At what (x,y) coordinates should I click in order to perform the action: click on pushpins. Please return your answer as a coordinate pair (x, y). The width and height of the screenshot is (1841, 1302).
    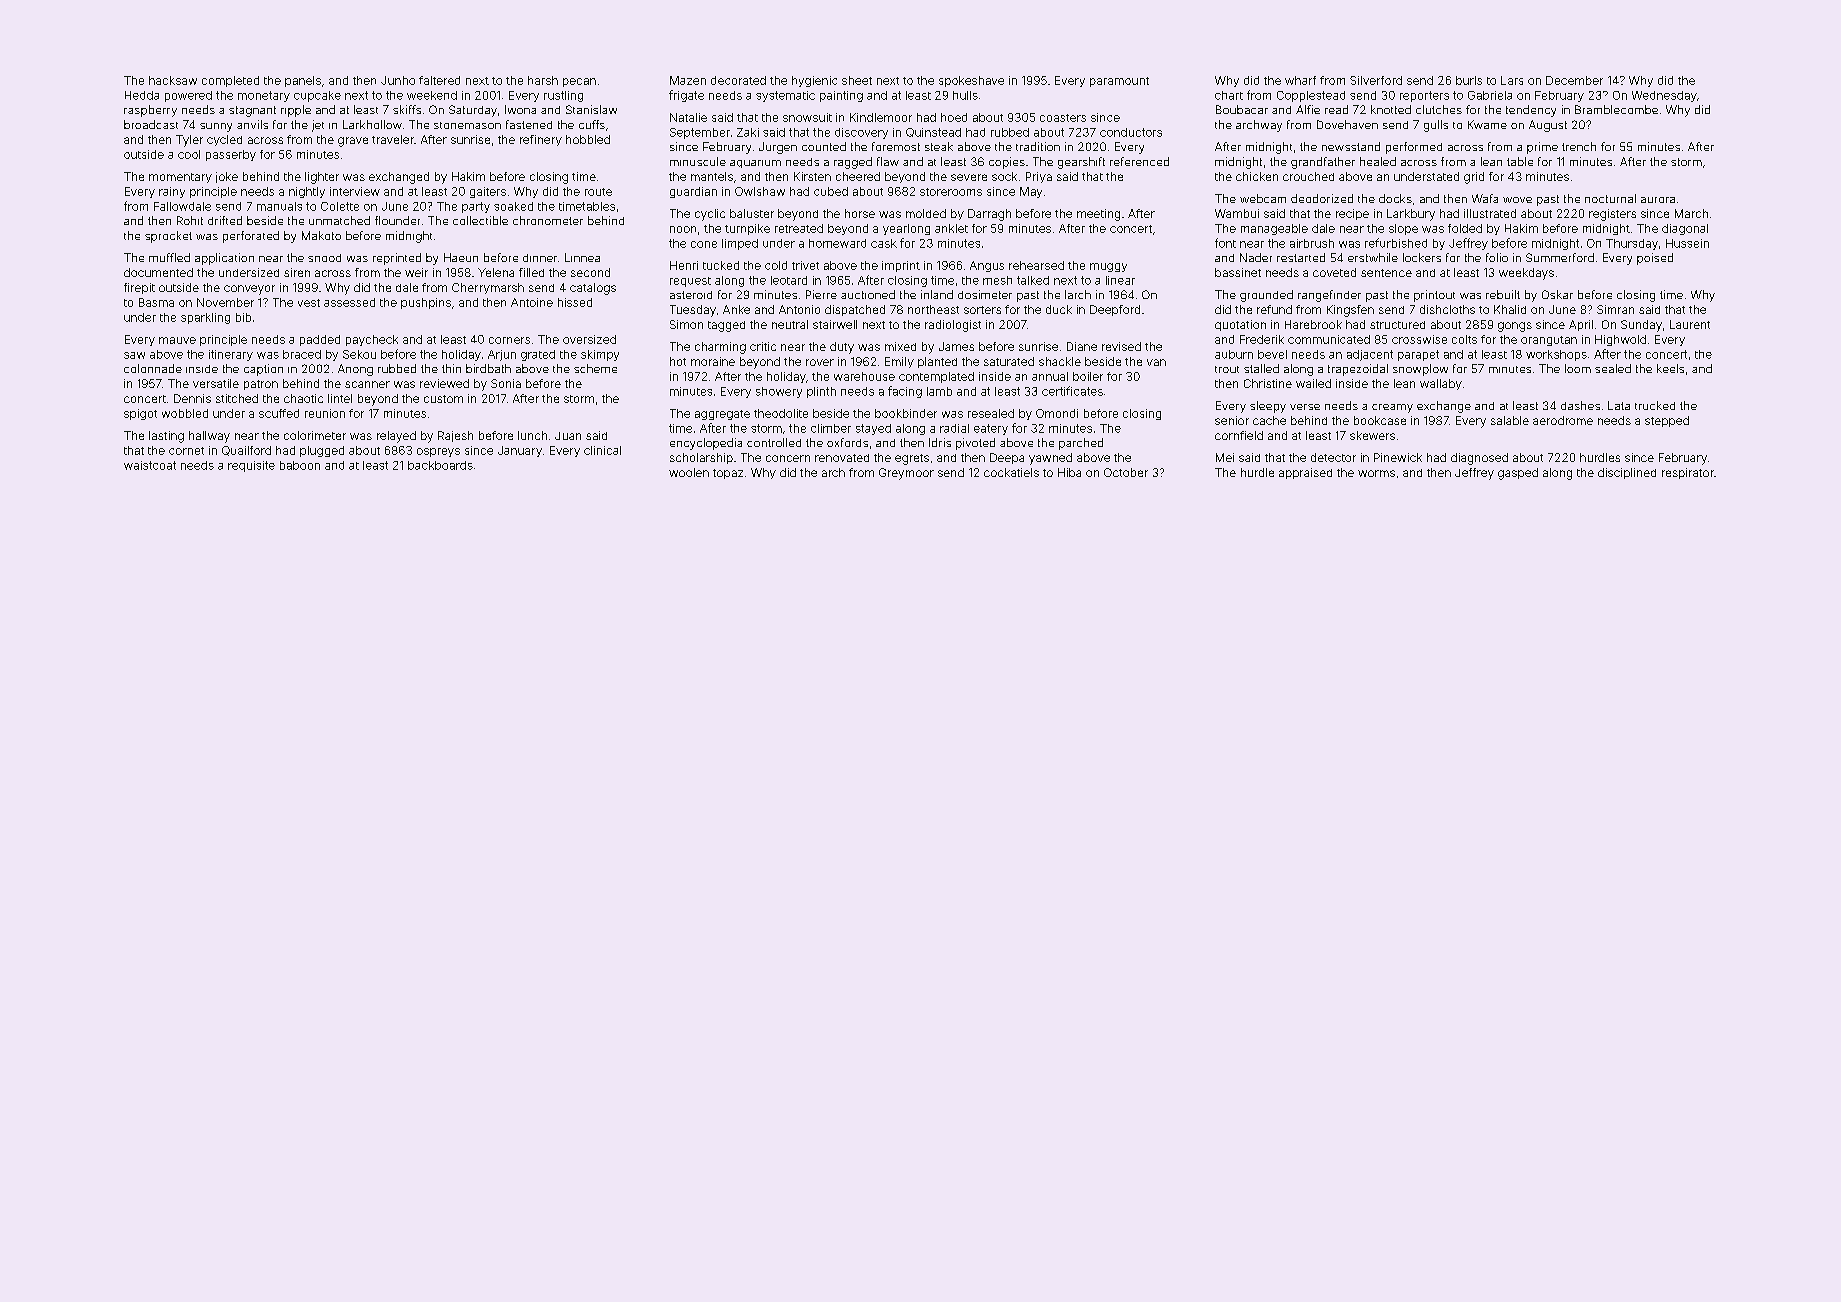
    Looking at the image, I should click on (426, 303).
